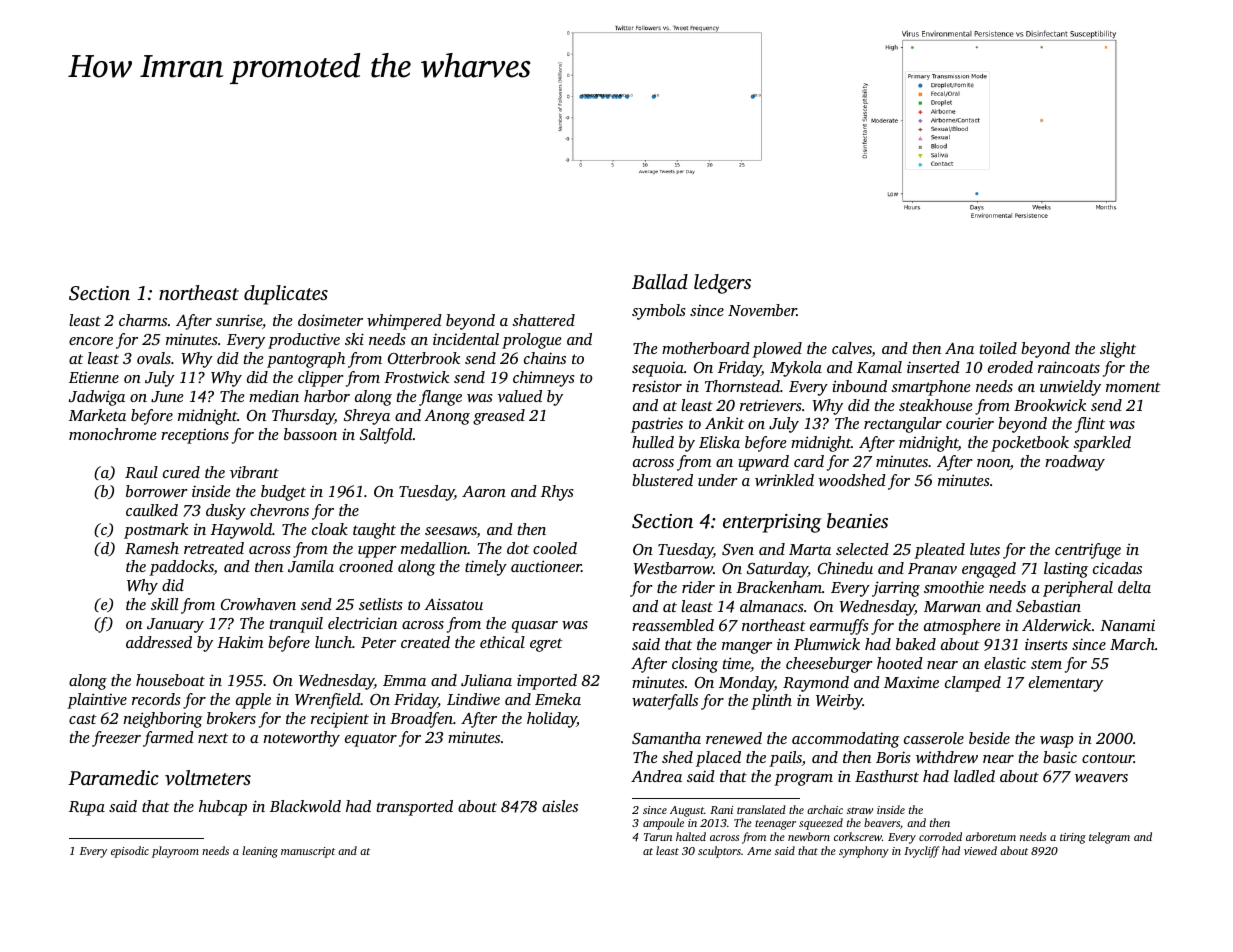 The height and width of the page is (952, 1233). Describe the element at coordinates (722, 284) in the page. I see `ledgers` at that location.
